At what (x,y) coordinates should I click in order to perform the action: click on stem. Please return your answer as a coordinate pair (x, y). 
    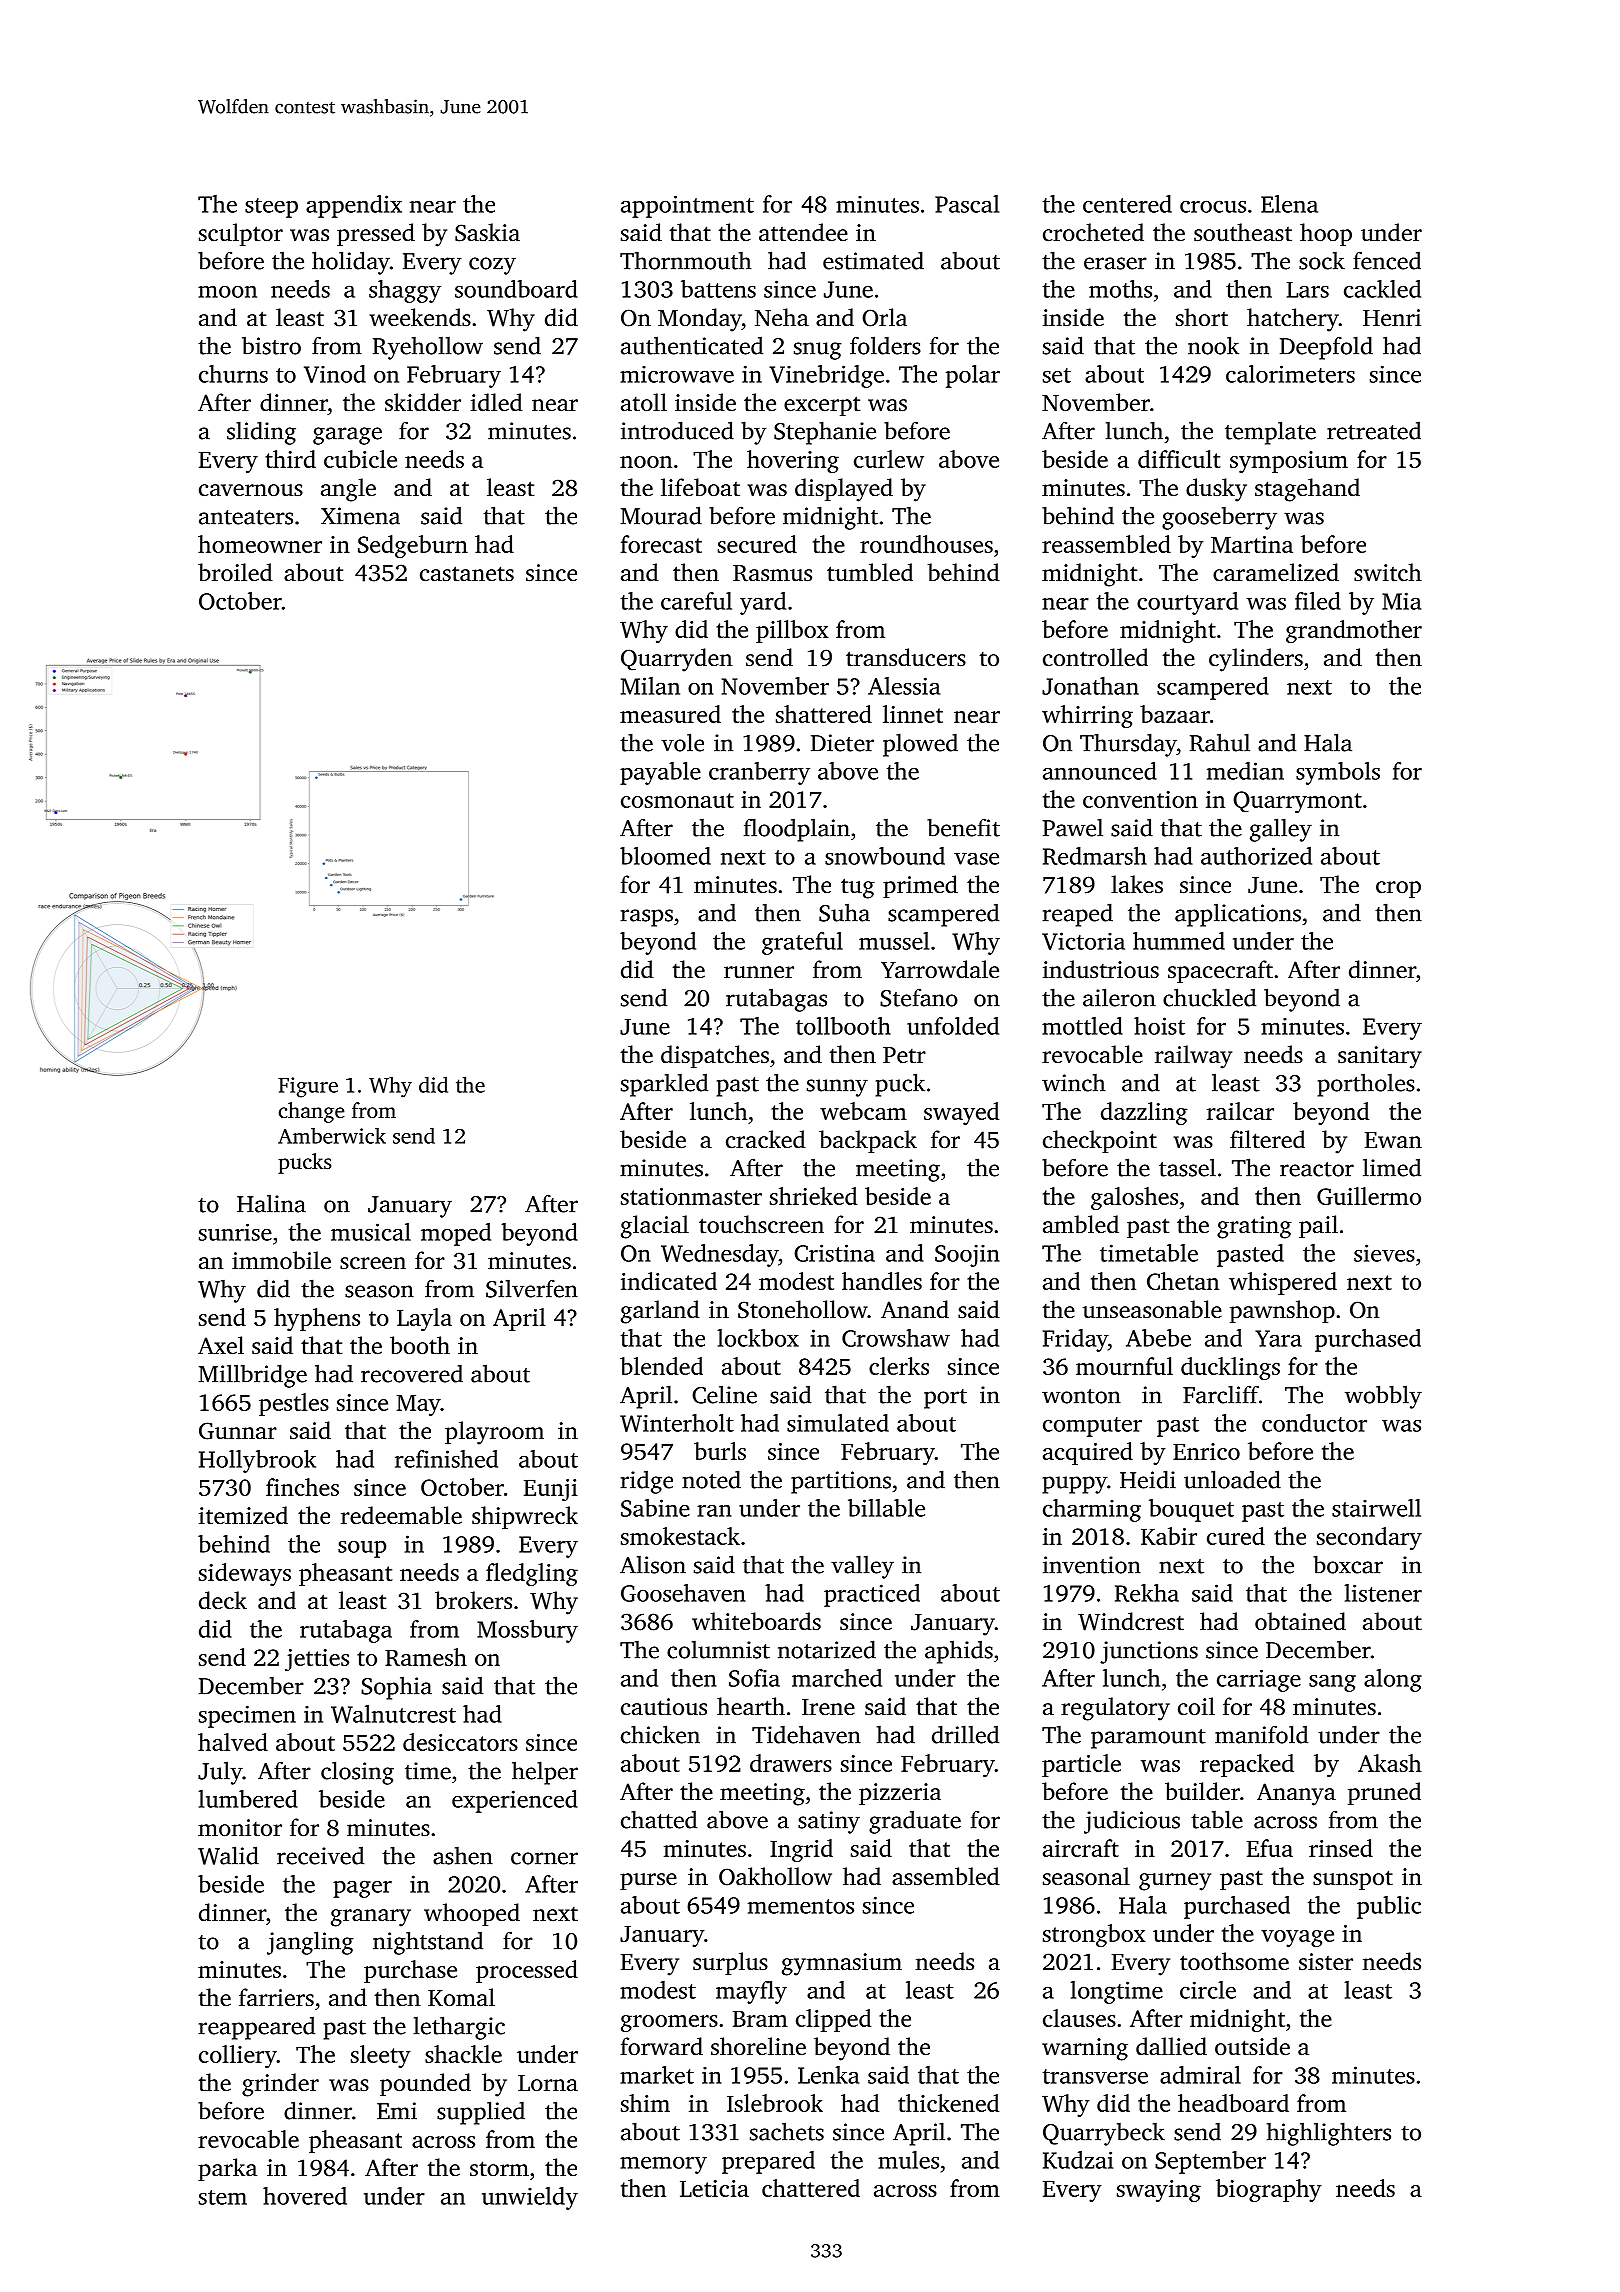
    Looking at the image, I should click on (223, 2197).
